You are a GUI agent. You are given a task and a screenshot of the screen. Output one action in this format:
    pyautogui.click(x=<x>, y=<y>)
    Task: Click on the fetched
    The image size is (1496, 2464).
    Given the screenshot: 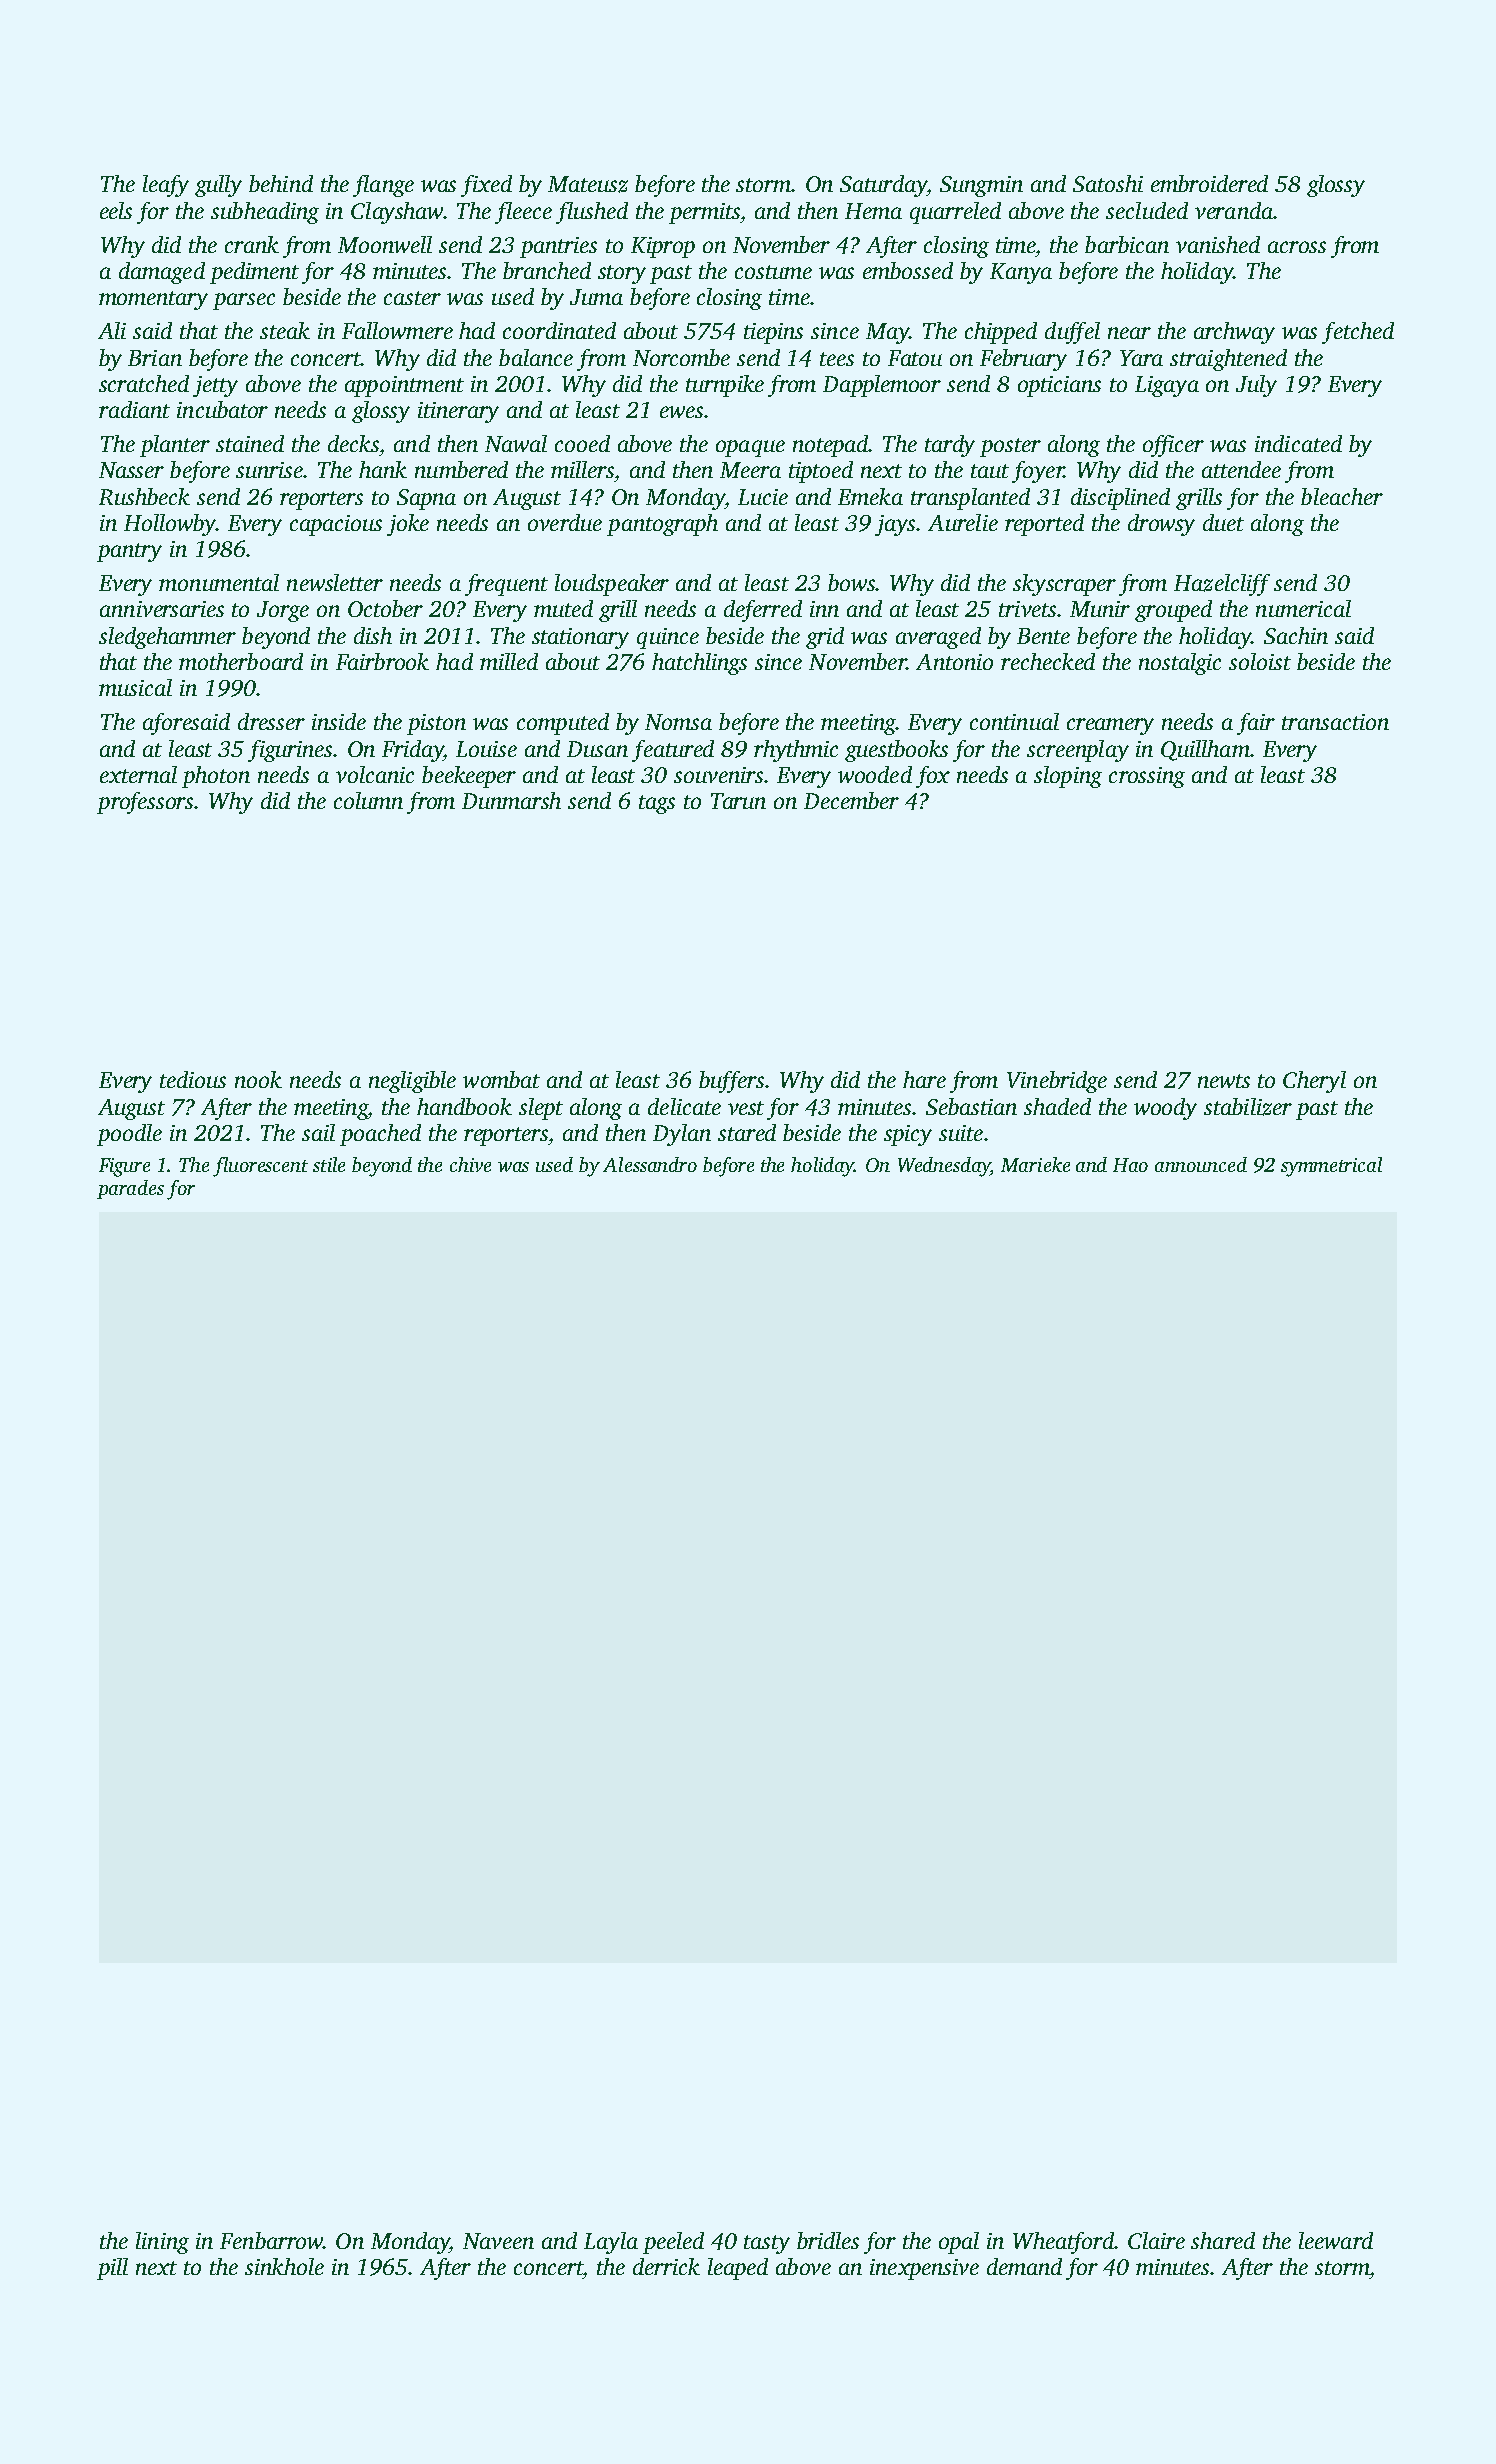 What is the action you would take?
    pyautogui.click(x=1358, y=333)
